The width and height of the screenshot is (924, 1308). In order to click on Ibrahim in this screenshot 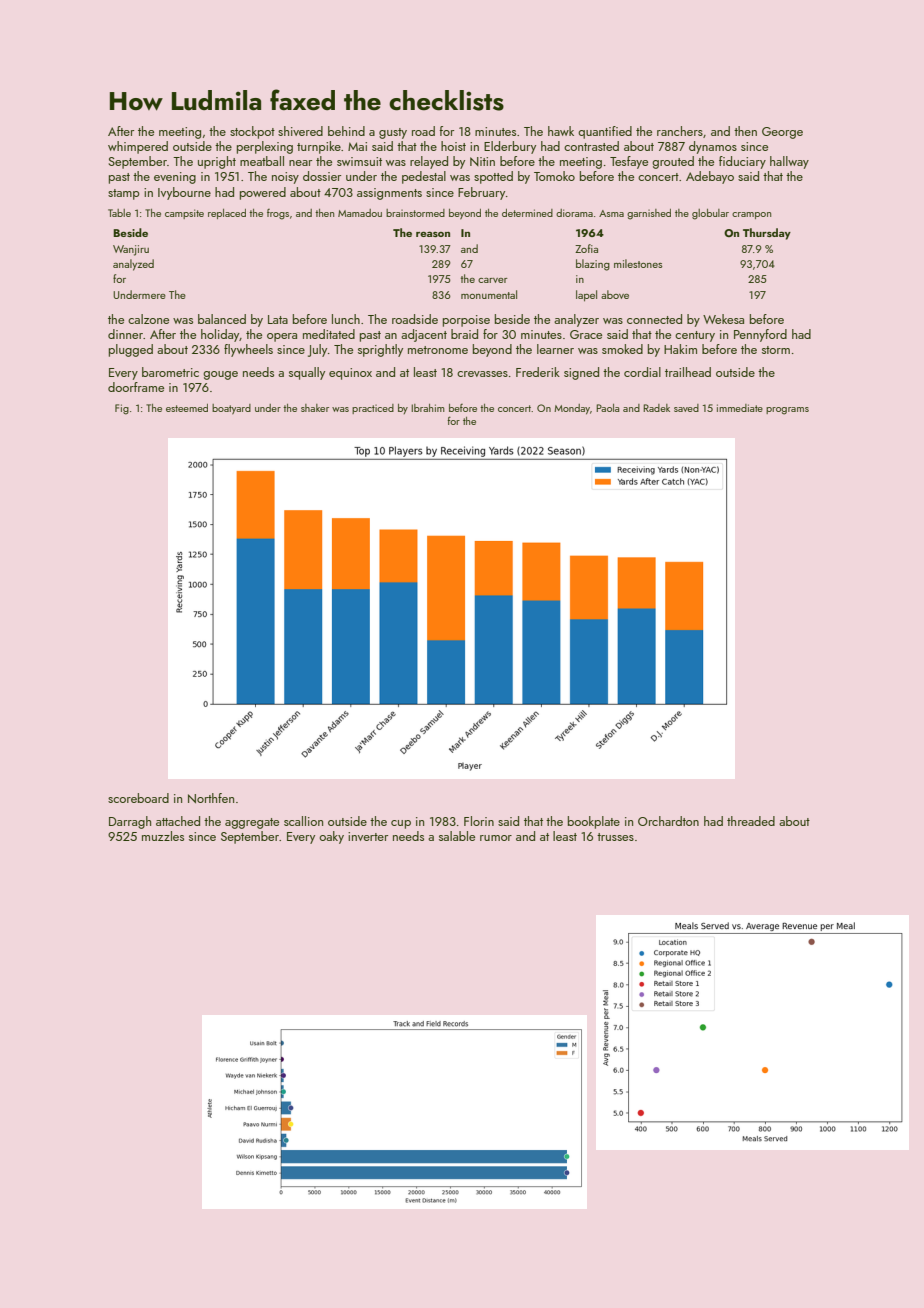, I will do `click(428, 408)`.
